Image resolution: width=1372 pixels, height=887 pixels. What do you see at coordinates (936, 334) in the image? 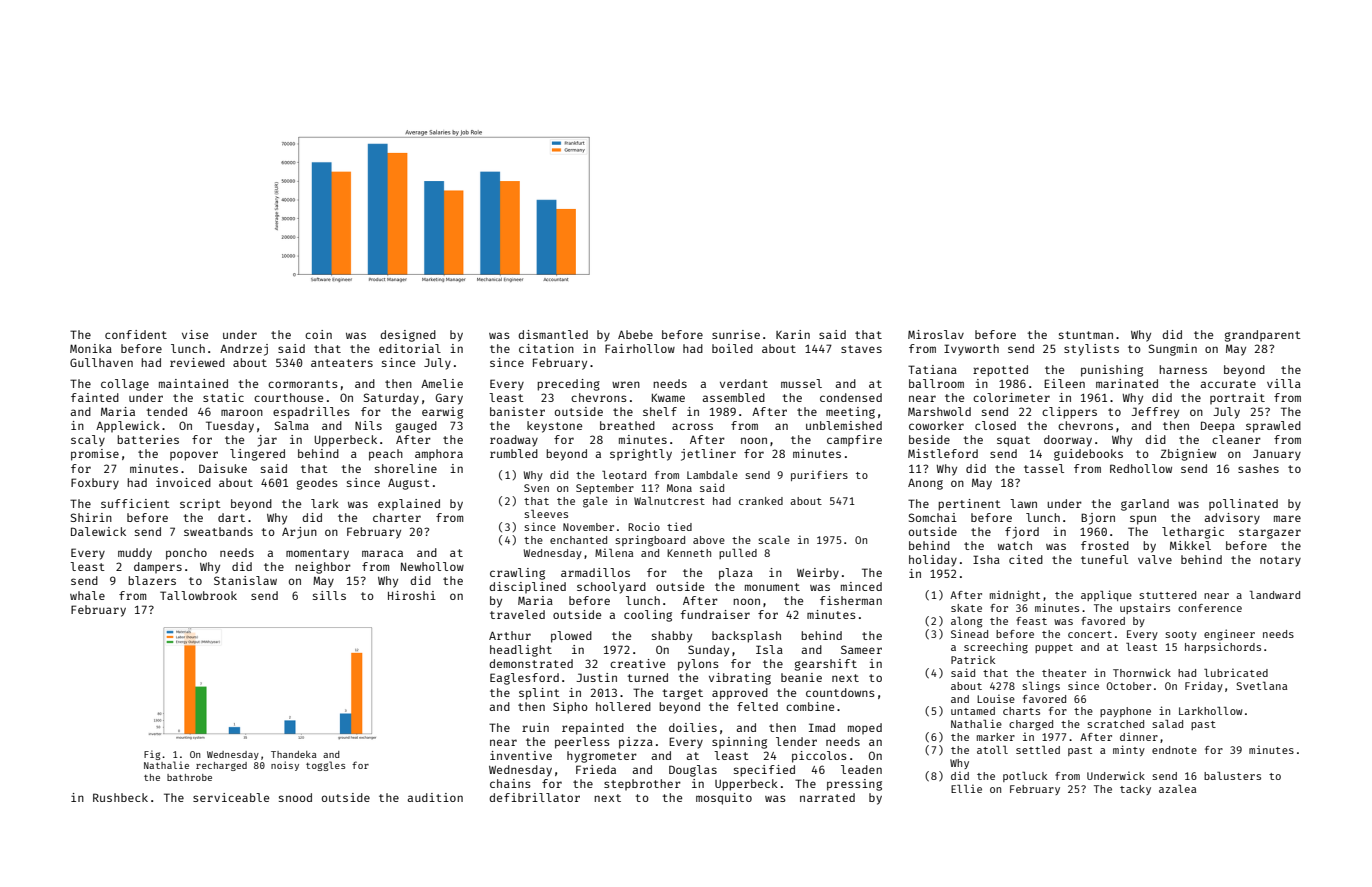
I see `Miroslav` at bounding box center [936, 334].
